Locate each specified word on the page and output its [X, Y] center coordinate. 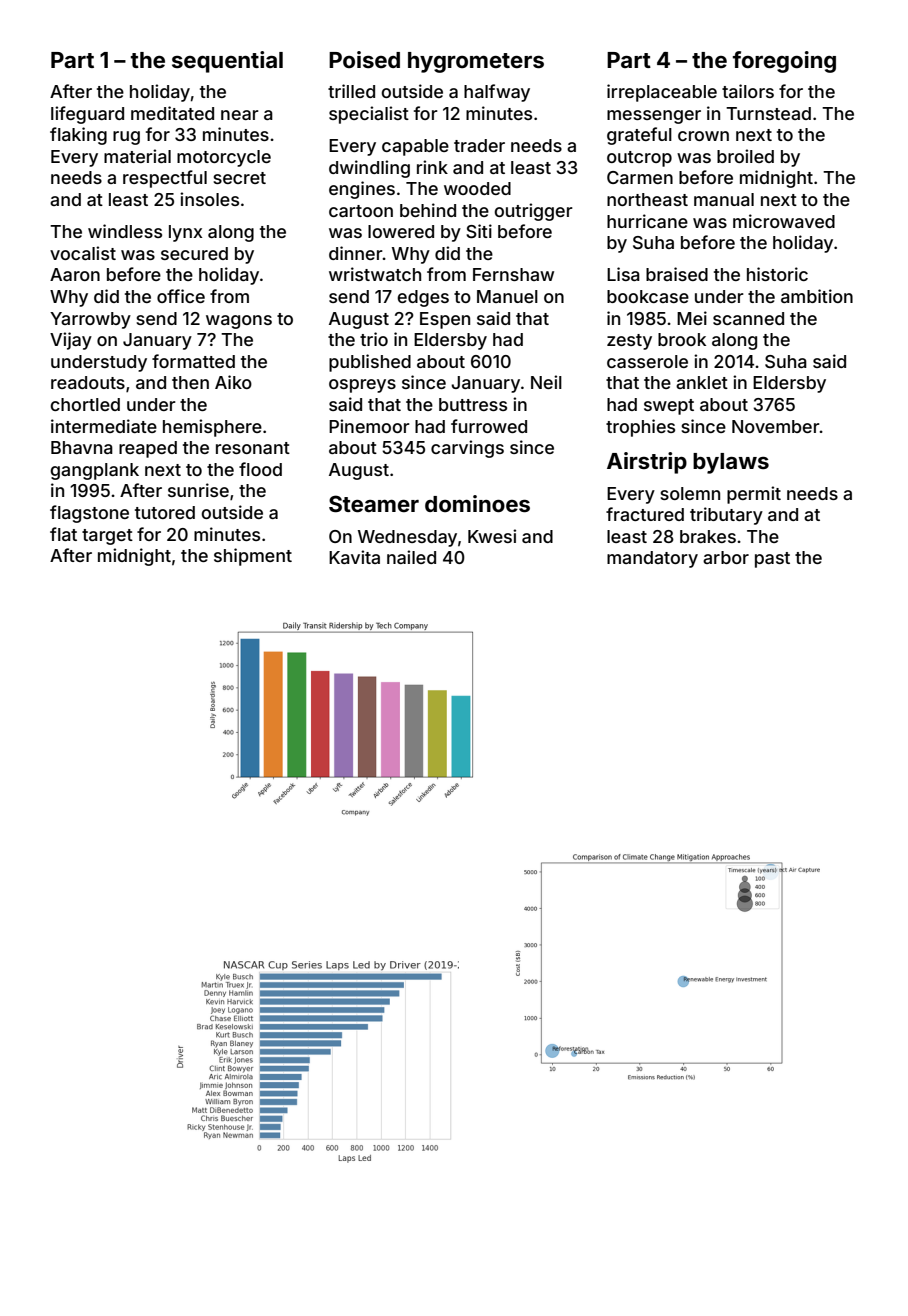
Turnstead [768, 113]
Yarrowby [90, 320]
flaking [78, 136]
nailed [411, 557]
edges [423, 298]
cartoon [361, 211]
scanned [748, 318]
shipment [253, 557]
